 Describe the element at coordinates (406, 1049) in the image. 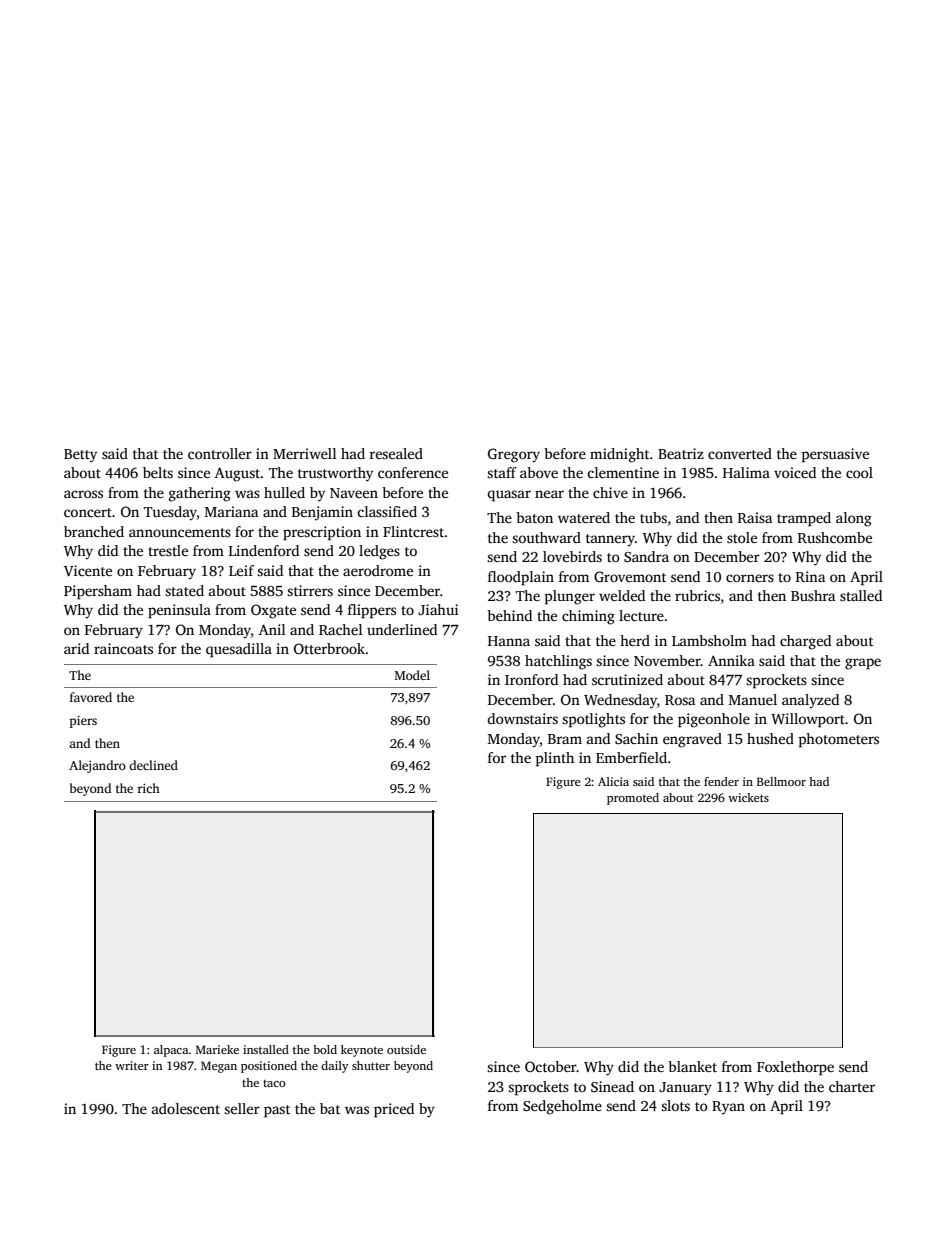

I see `outside` at that location.
